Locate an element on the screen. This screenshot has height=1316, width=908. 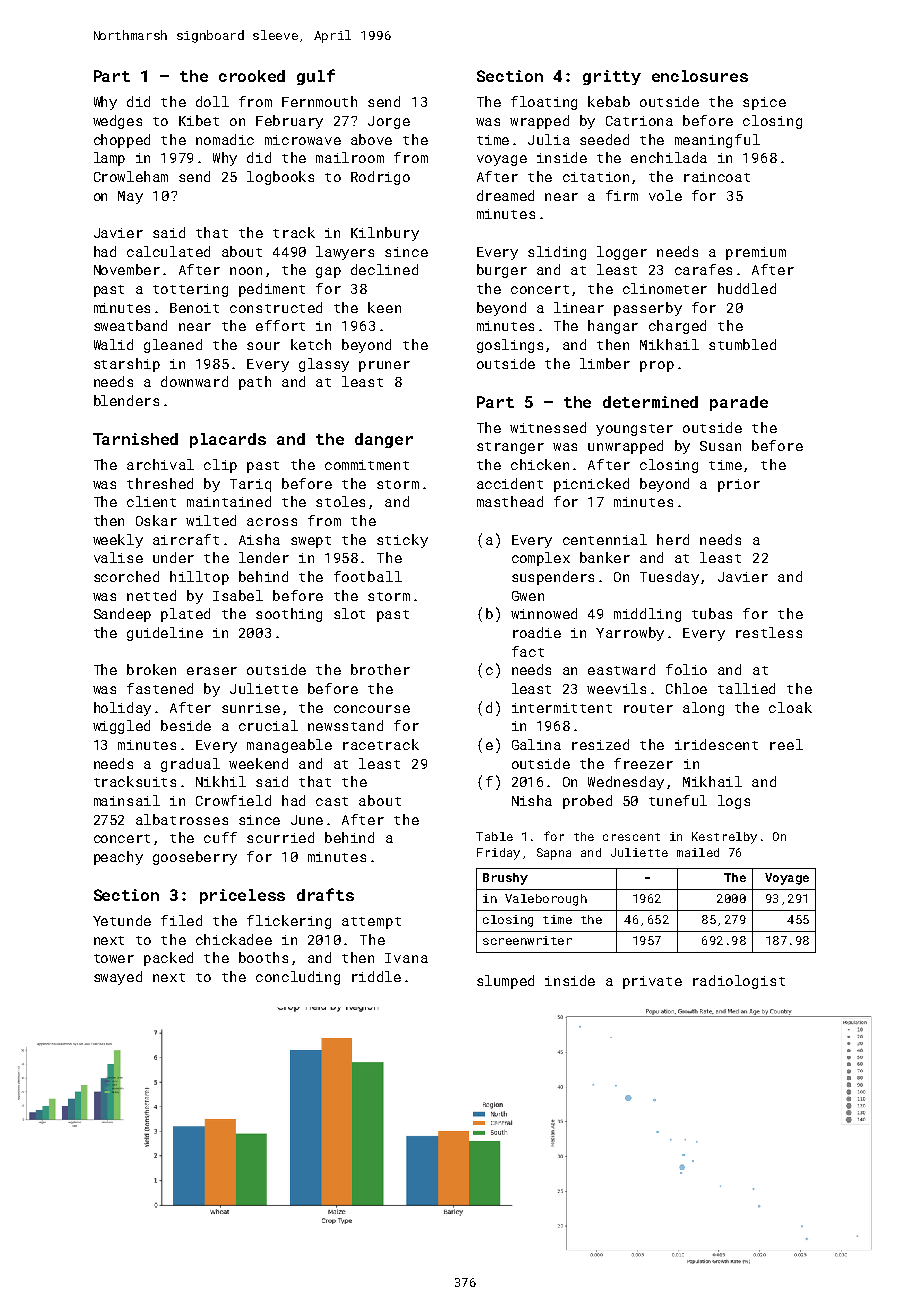
plated is located at coordinates (185, 615).
